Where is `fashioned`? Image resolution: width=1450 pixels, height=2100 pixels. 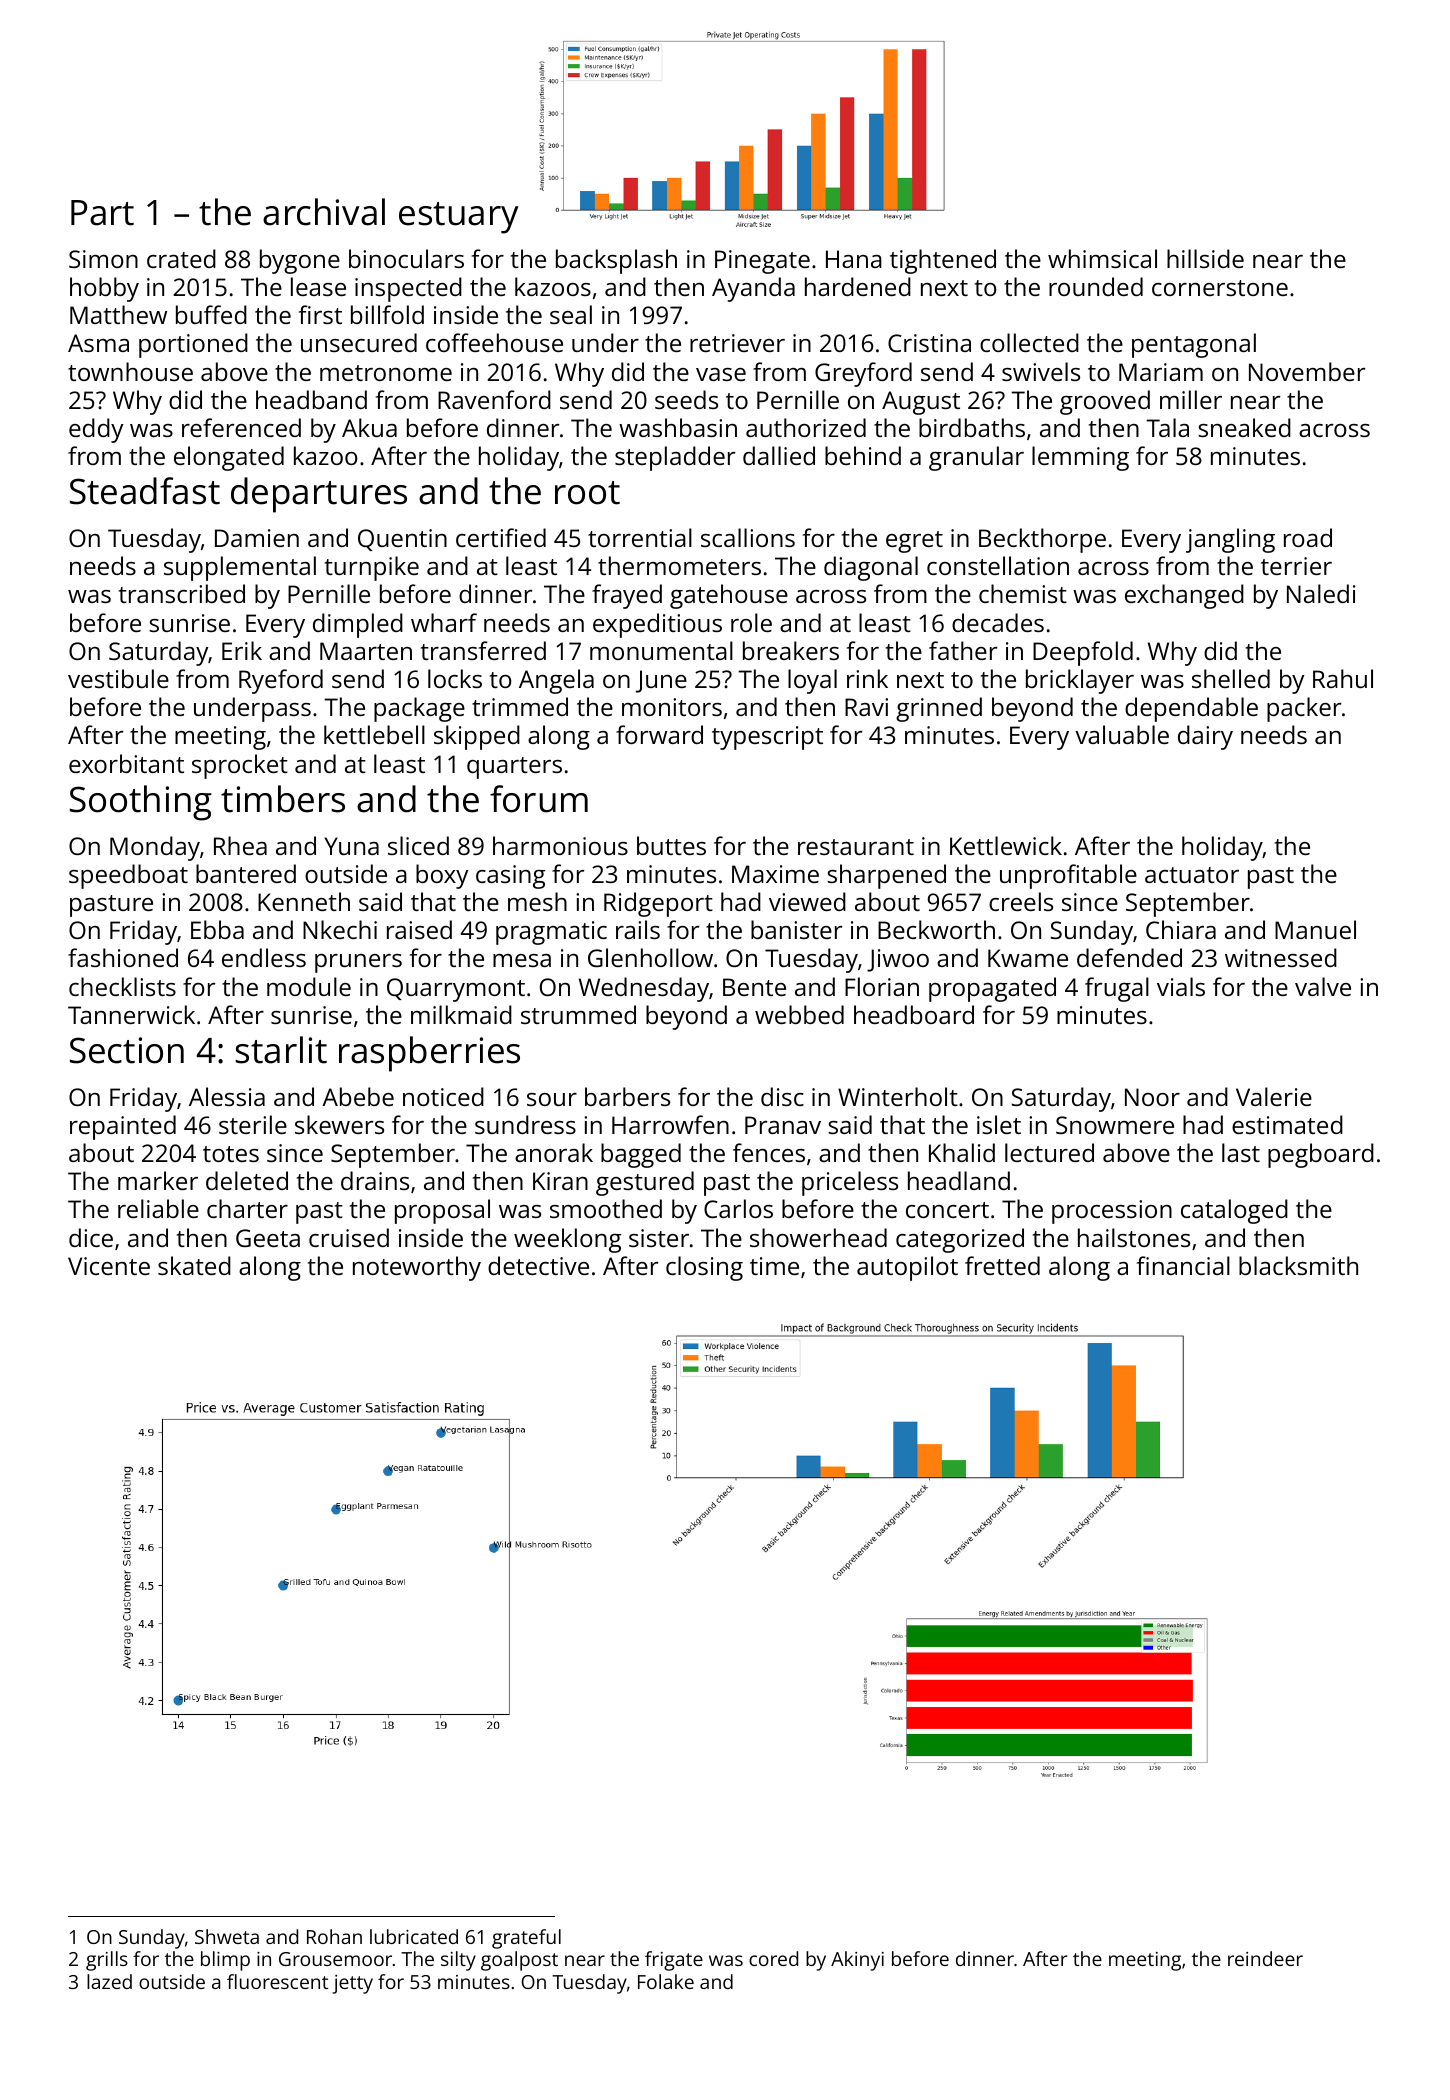 fashioned is located at coordinates (123, 957).
